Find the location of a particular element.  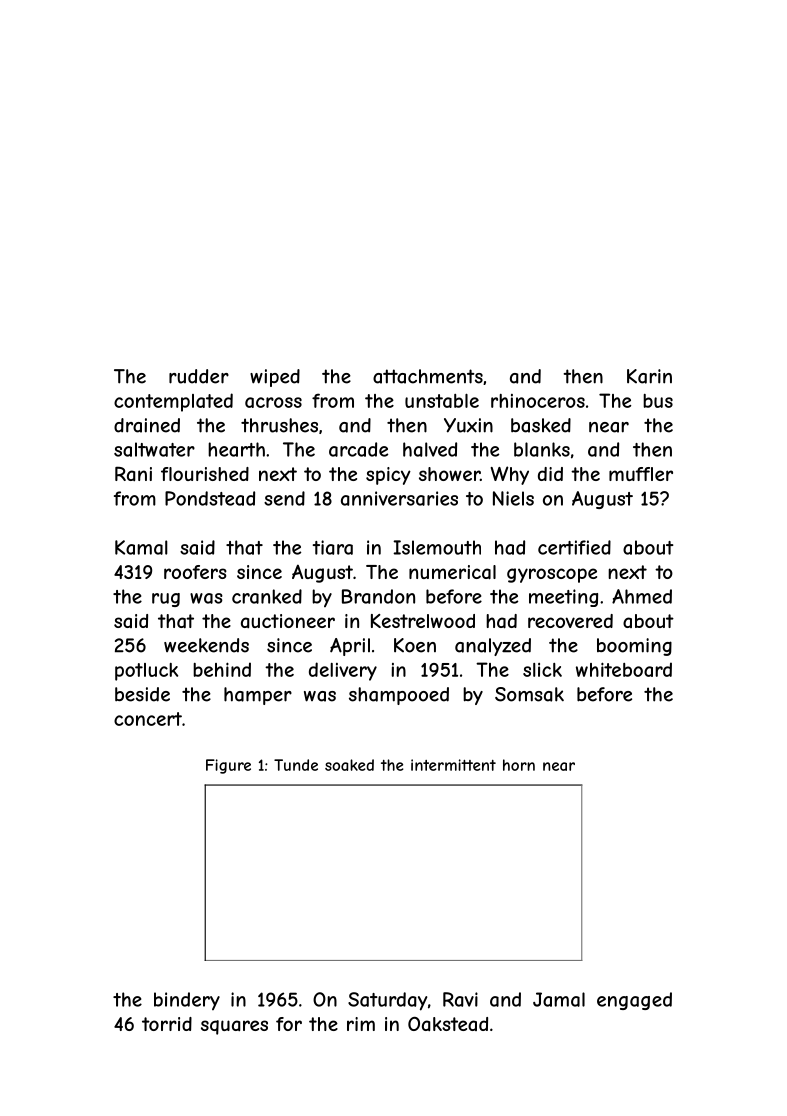

wiped is located at coordinates (275, 378).
